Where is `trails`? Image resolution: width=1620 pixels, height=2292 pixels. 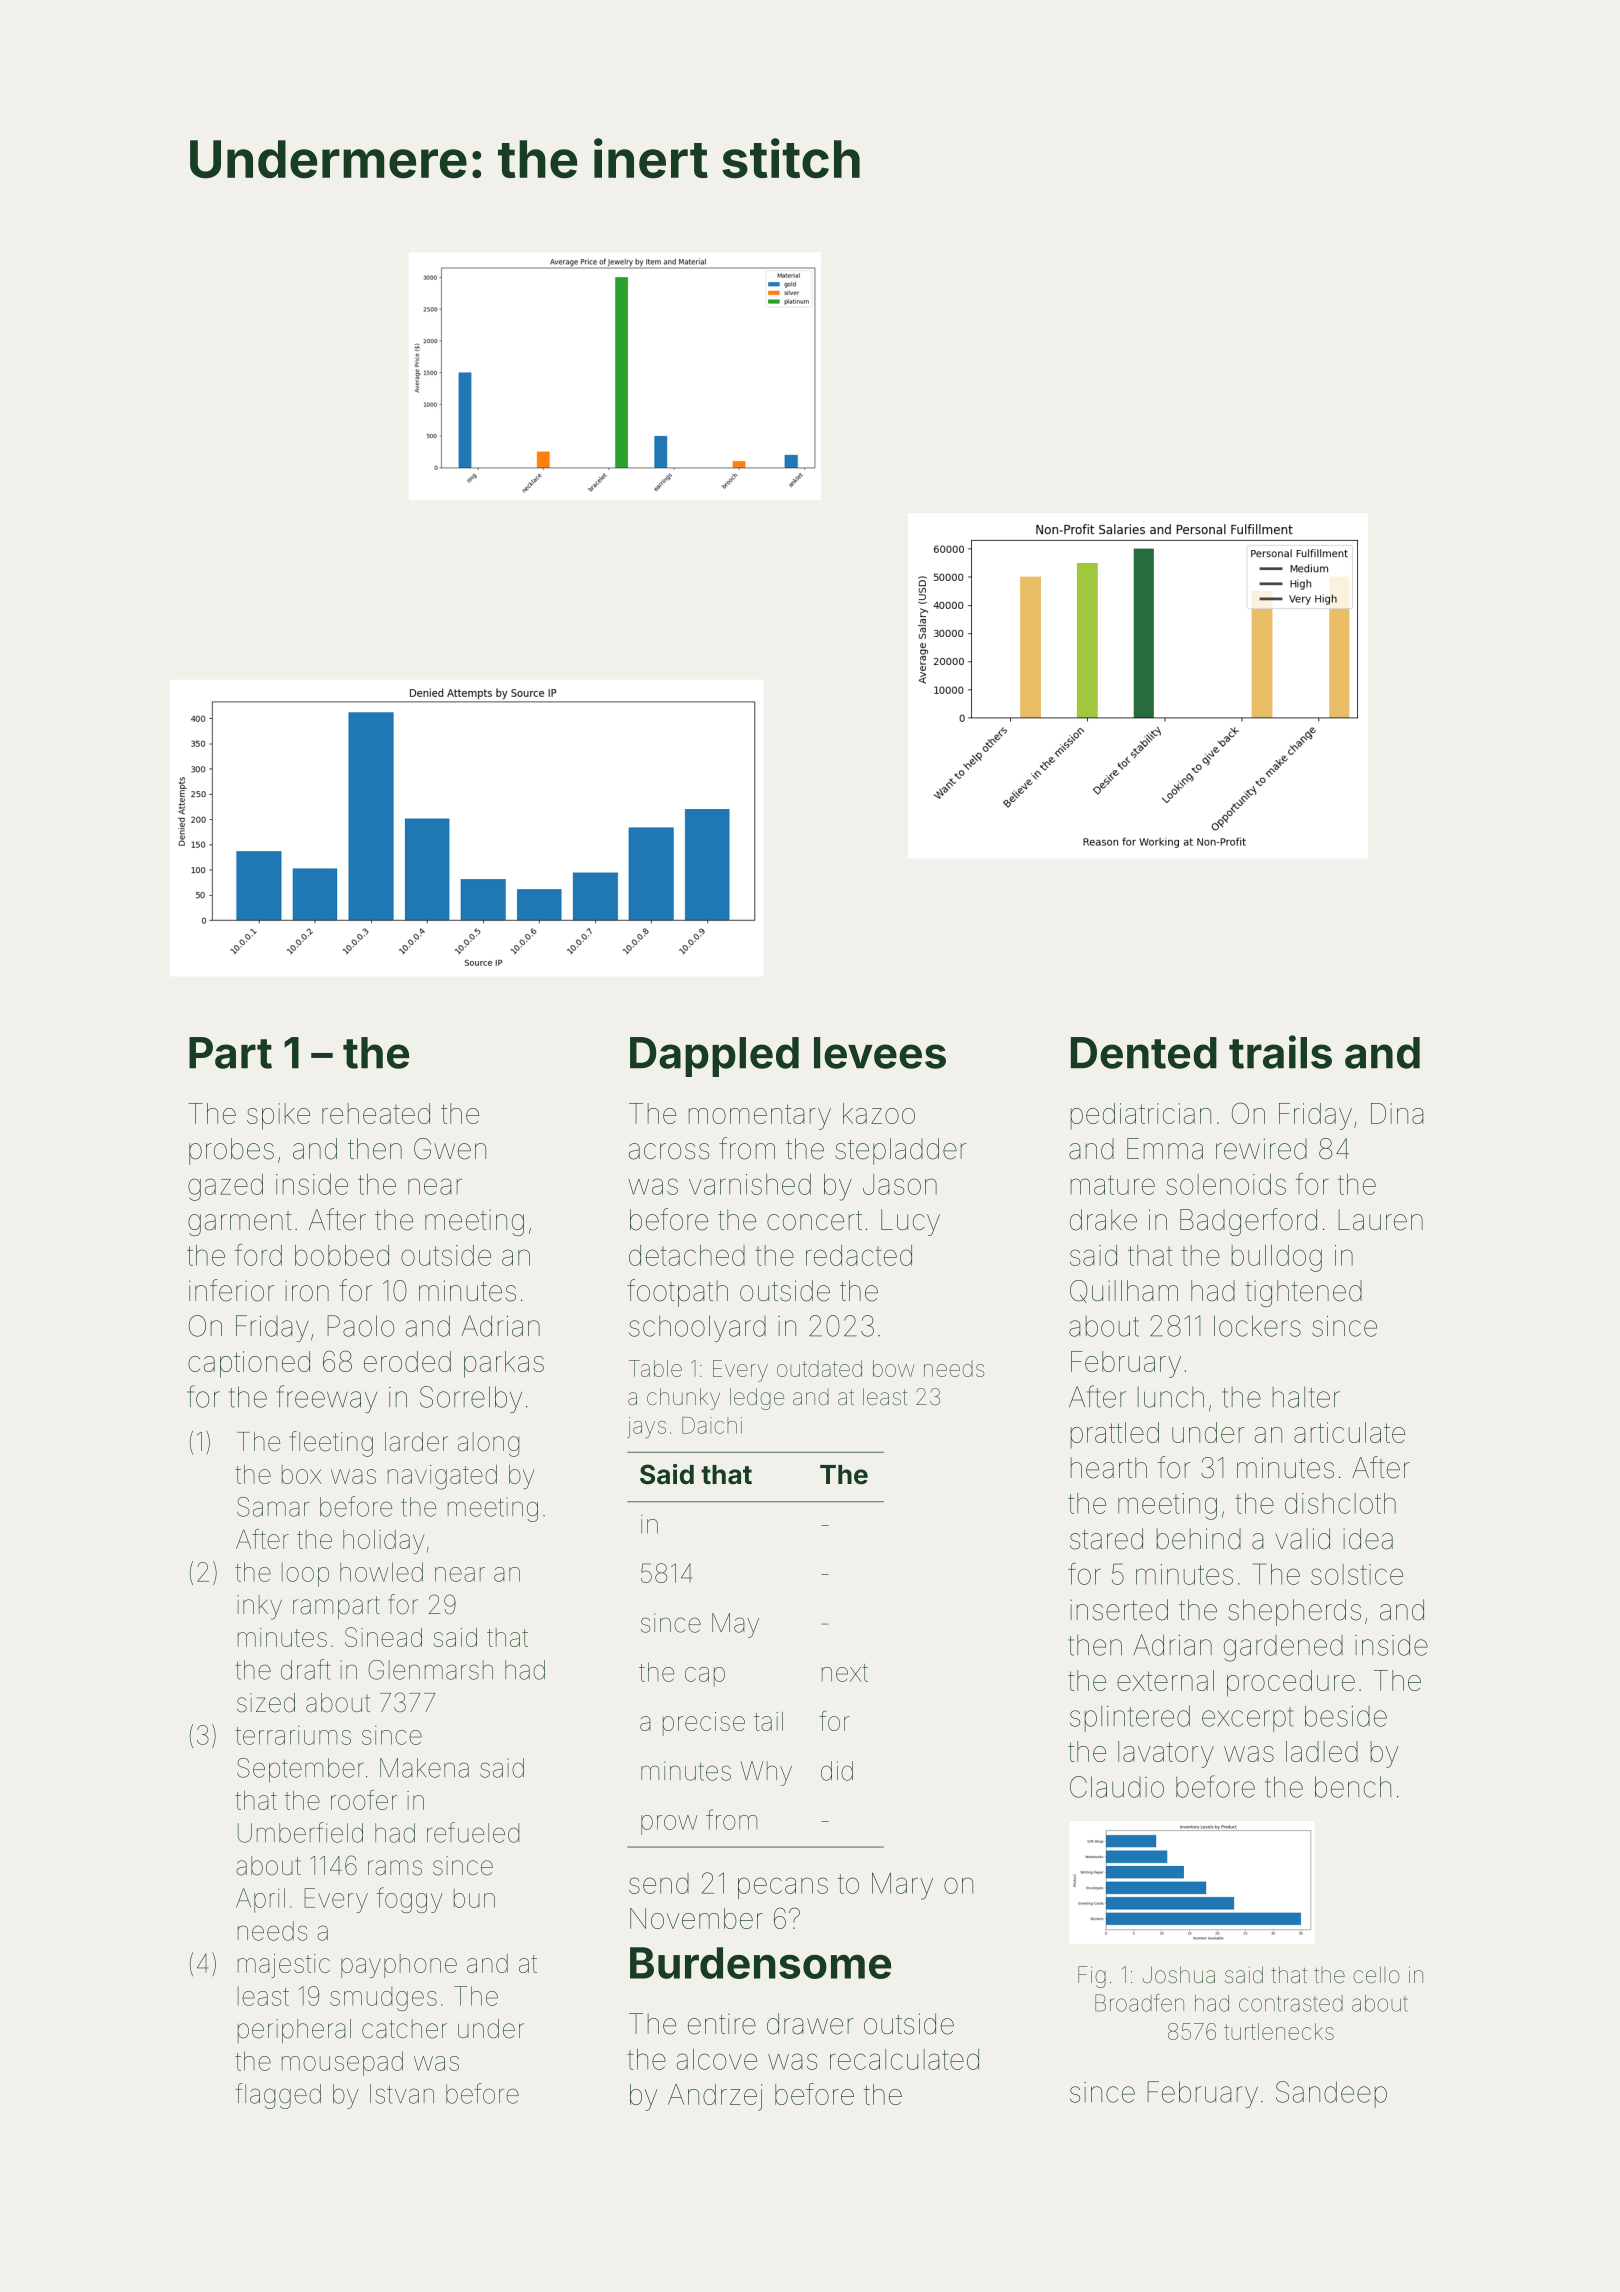 trails is located at coordinates (1280, 1052).
